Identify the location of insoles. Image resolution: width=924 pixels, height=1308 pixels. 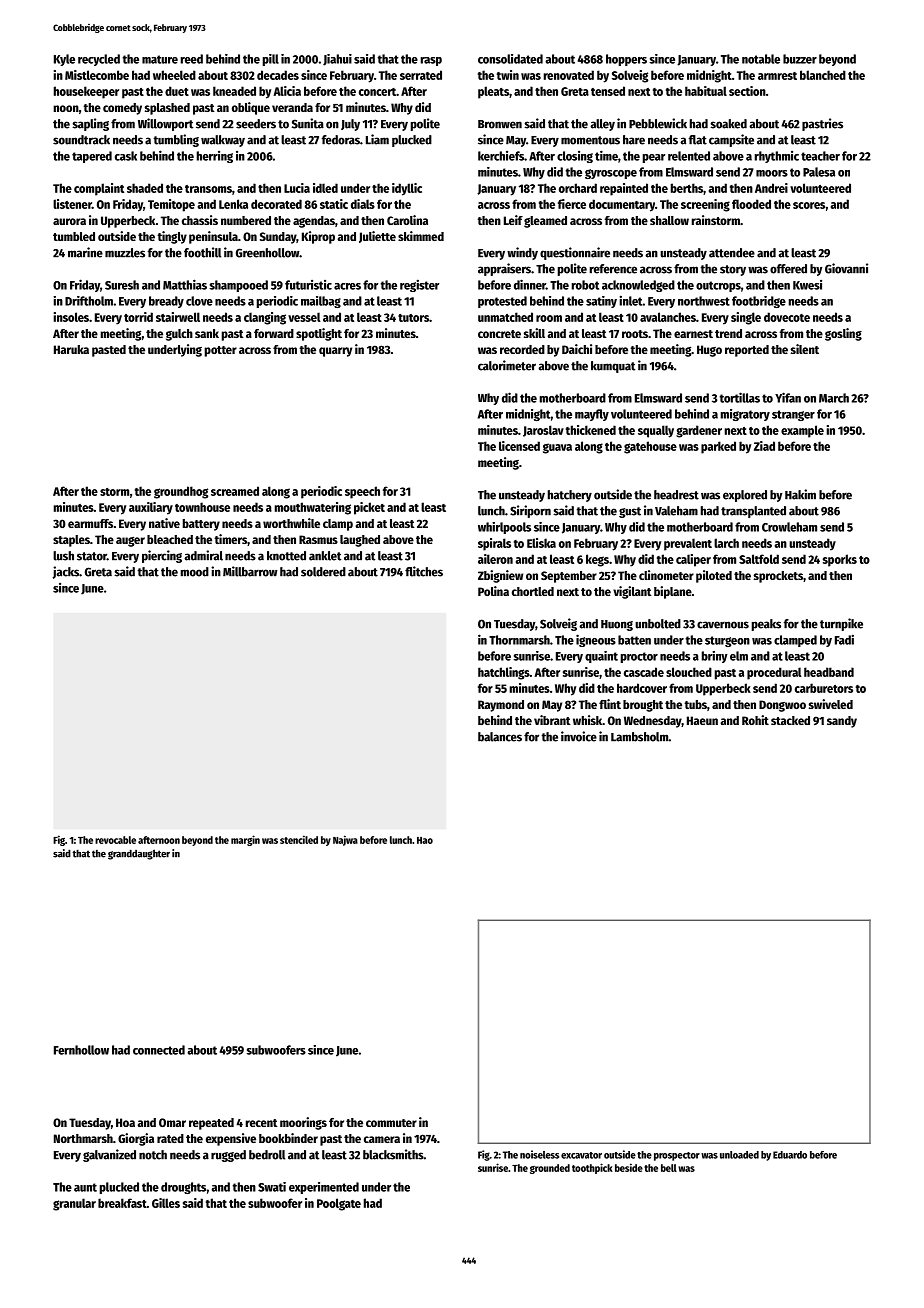
(71, 317).
